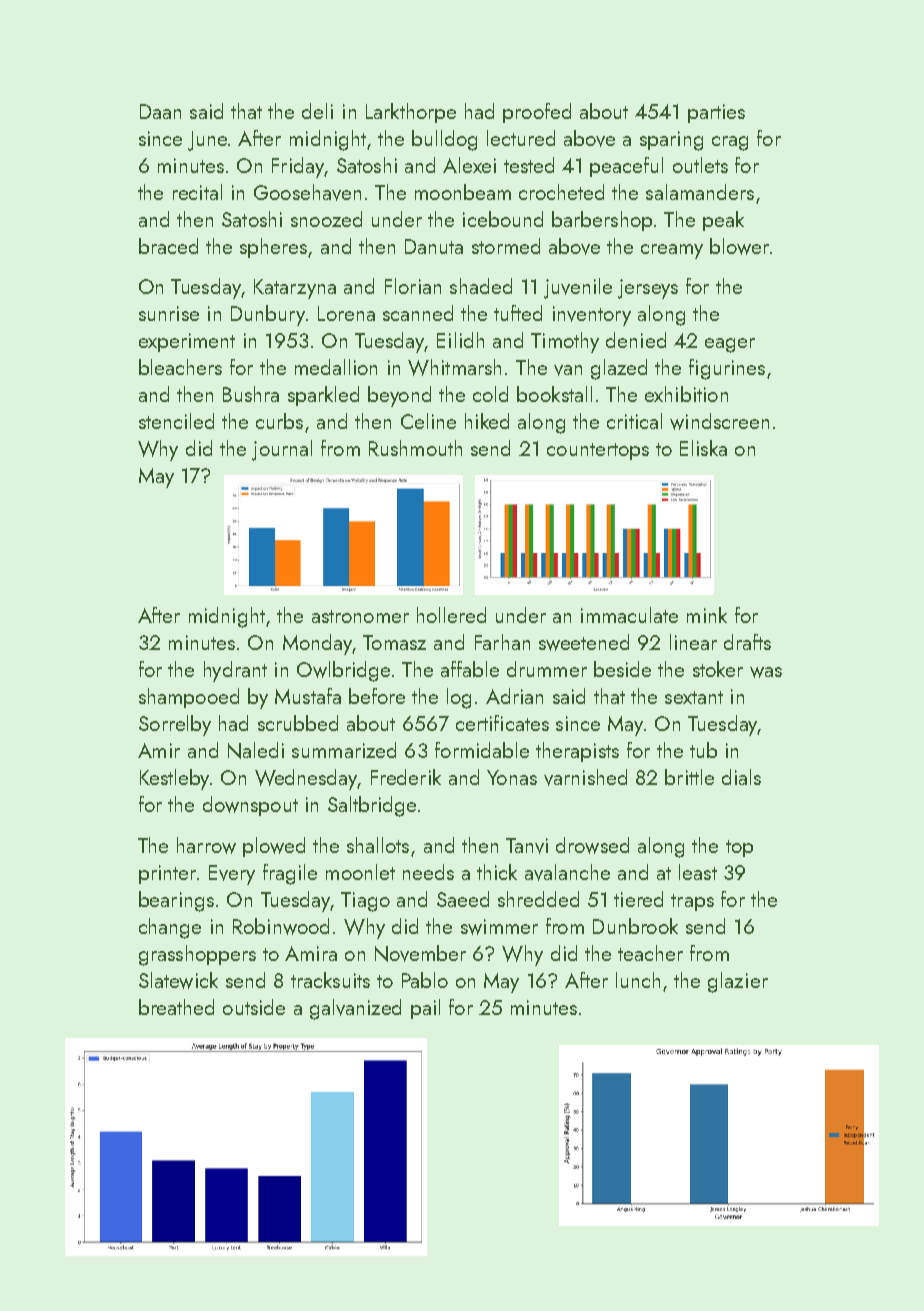 This screenshot has height=1311, width=924. What do you see at coordinates (626, 167) in the screenshot?
I see `peaceful` at bounding box center [626, 167].
